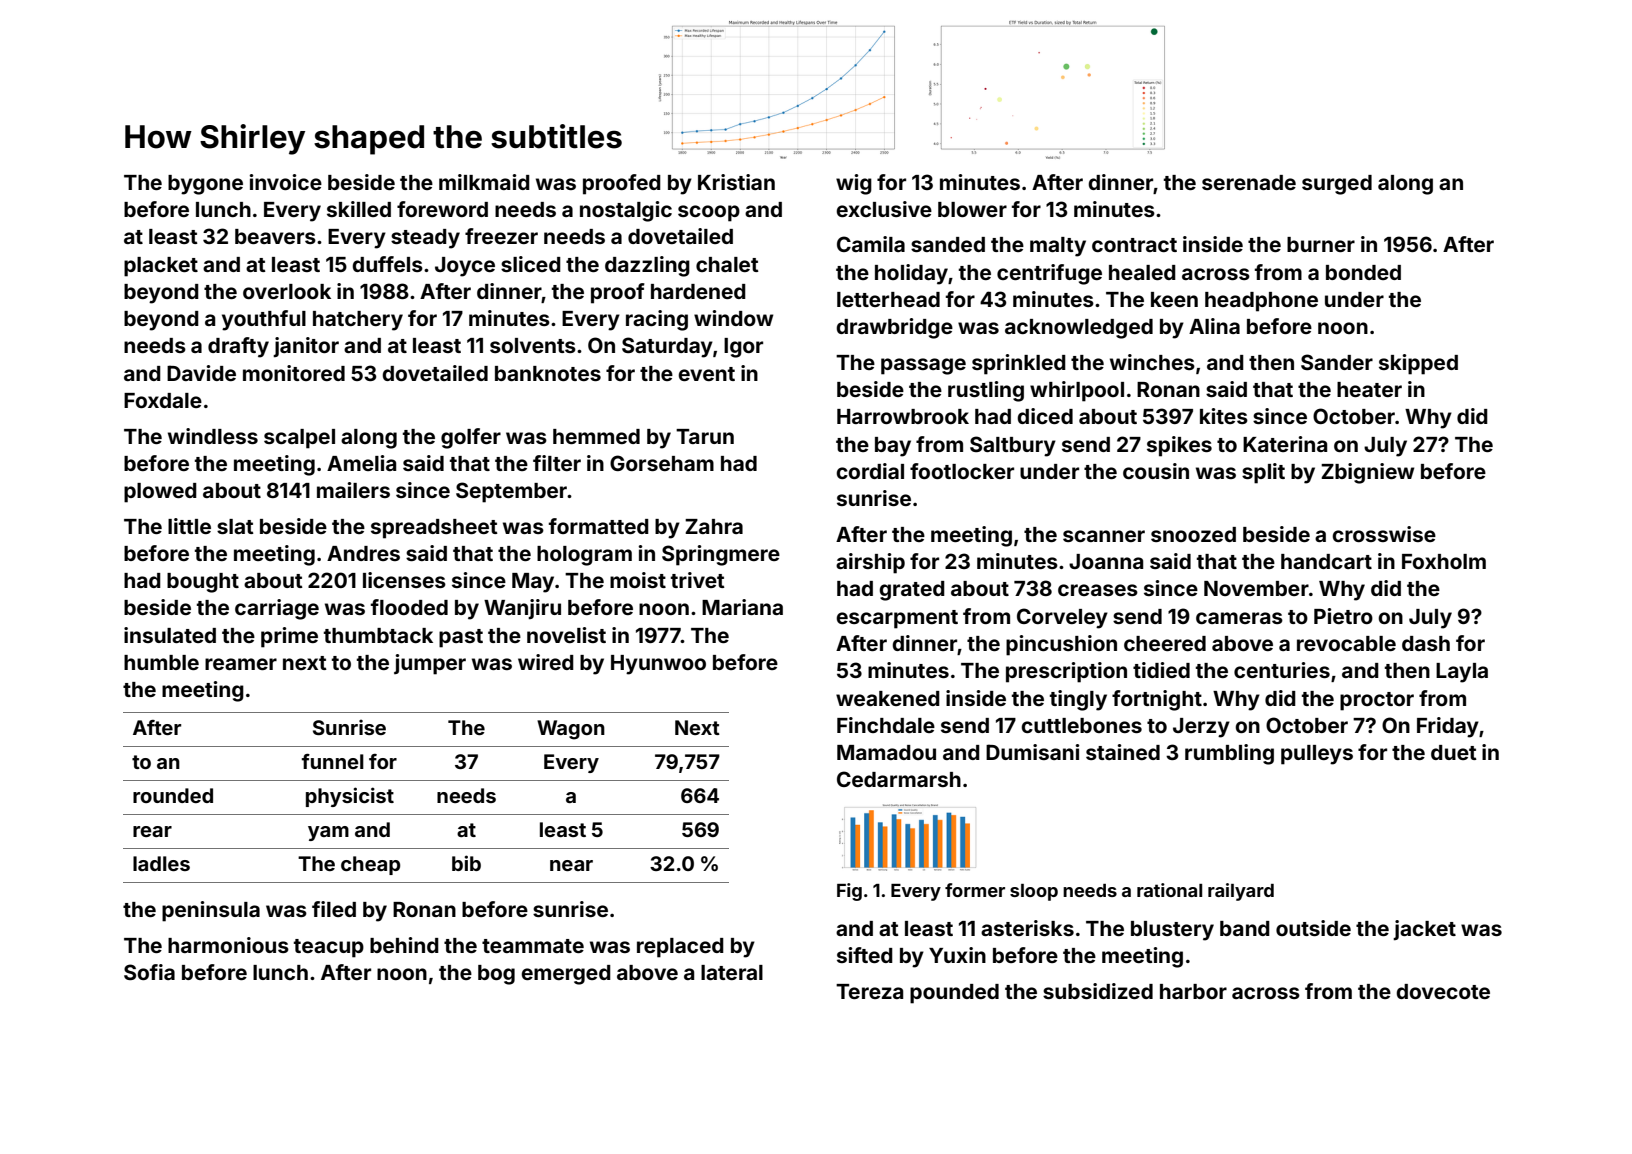  Describe the element at coordinates (899, 779) in the page. I see `Cedarmarsh` at that location.
